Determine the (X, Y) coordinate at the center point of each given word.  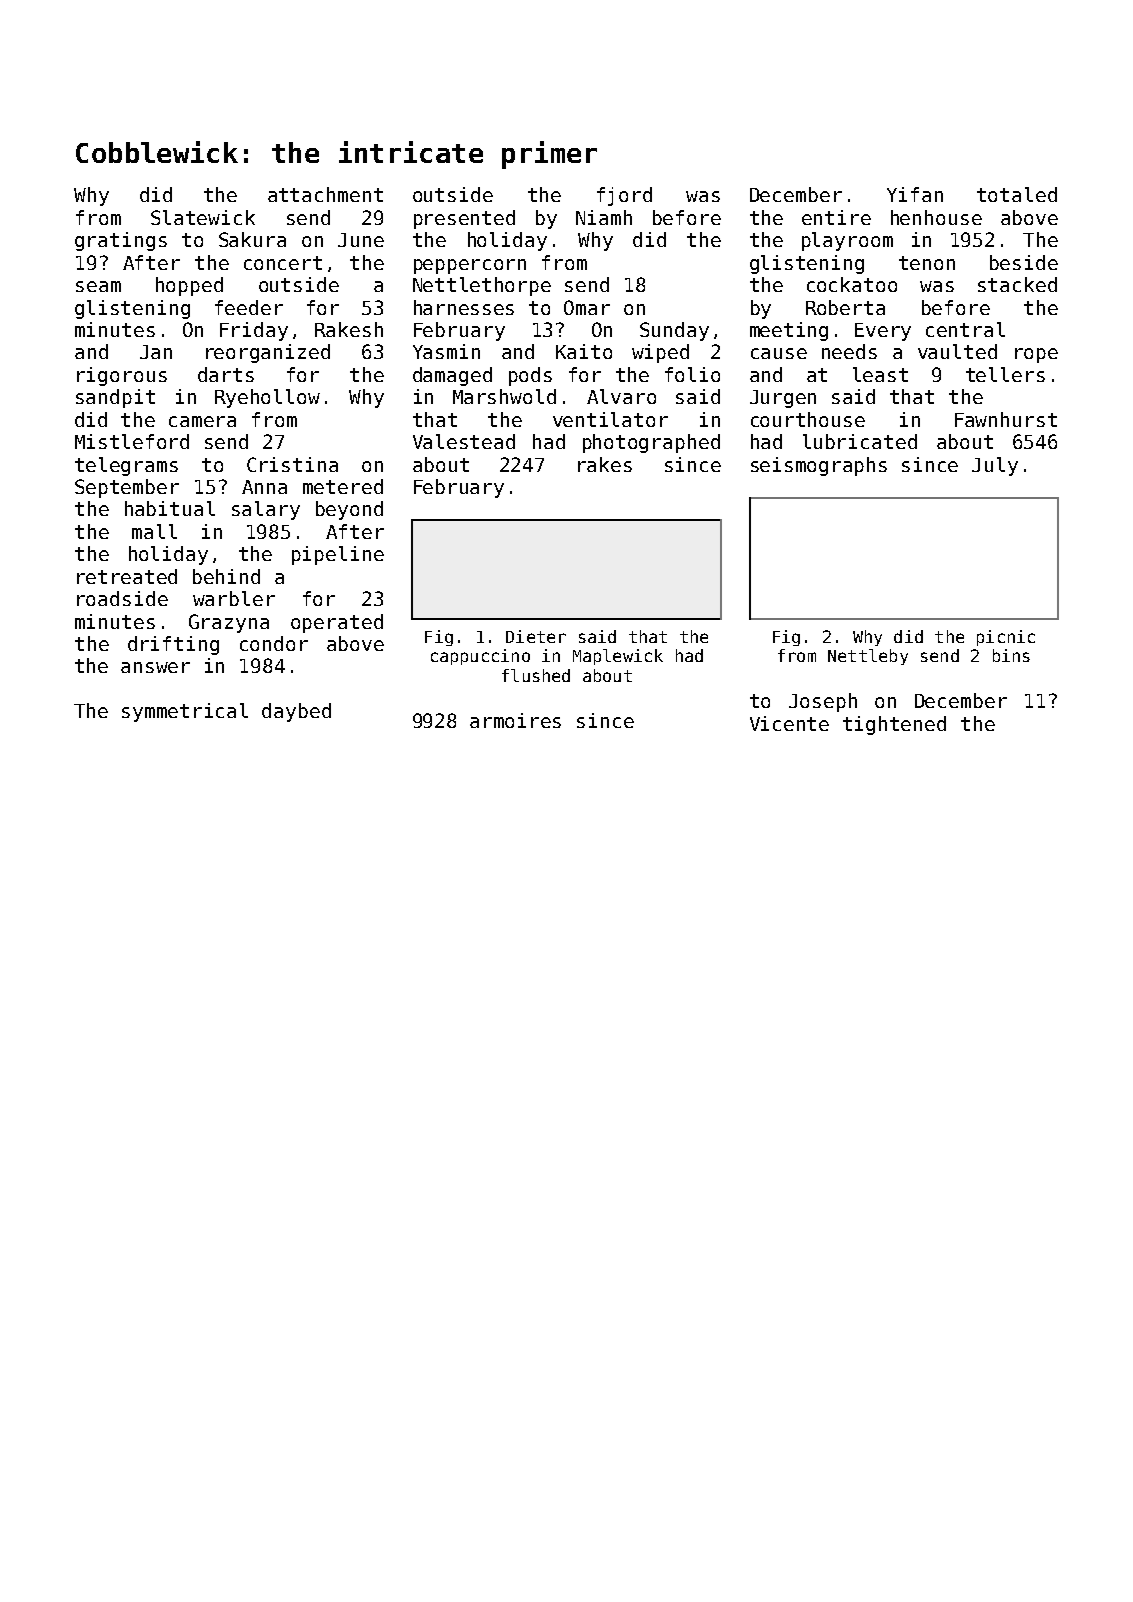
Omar (587, 307)
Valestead (464, 441)
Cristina (292, 464)
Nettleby (868, 657)
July (995, 466)
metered (343, 486)
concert (283, 263)
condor (274, 643)
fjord (624, 196)
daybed (296, 712)
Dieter (536, 636)
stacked (1017, 284)
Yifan (915, 194)
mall (154, 531)
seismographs (819, 466)
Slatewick (203, 217)
